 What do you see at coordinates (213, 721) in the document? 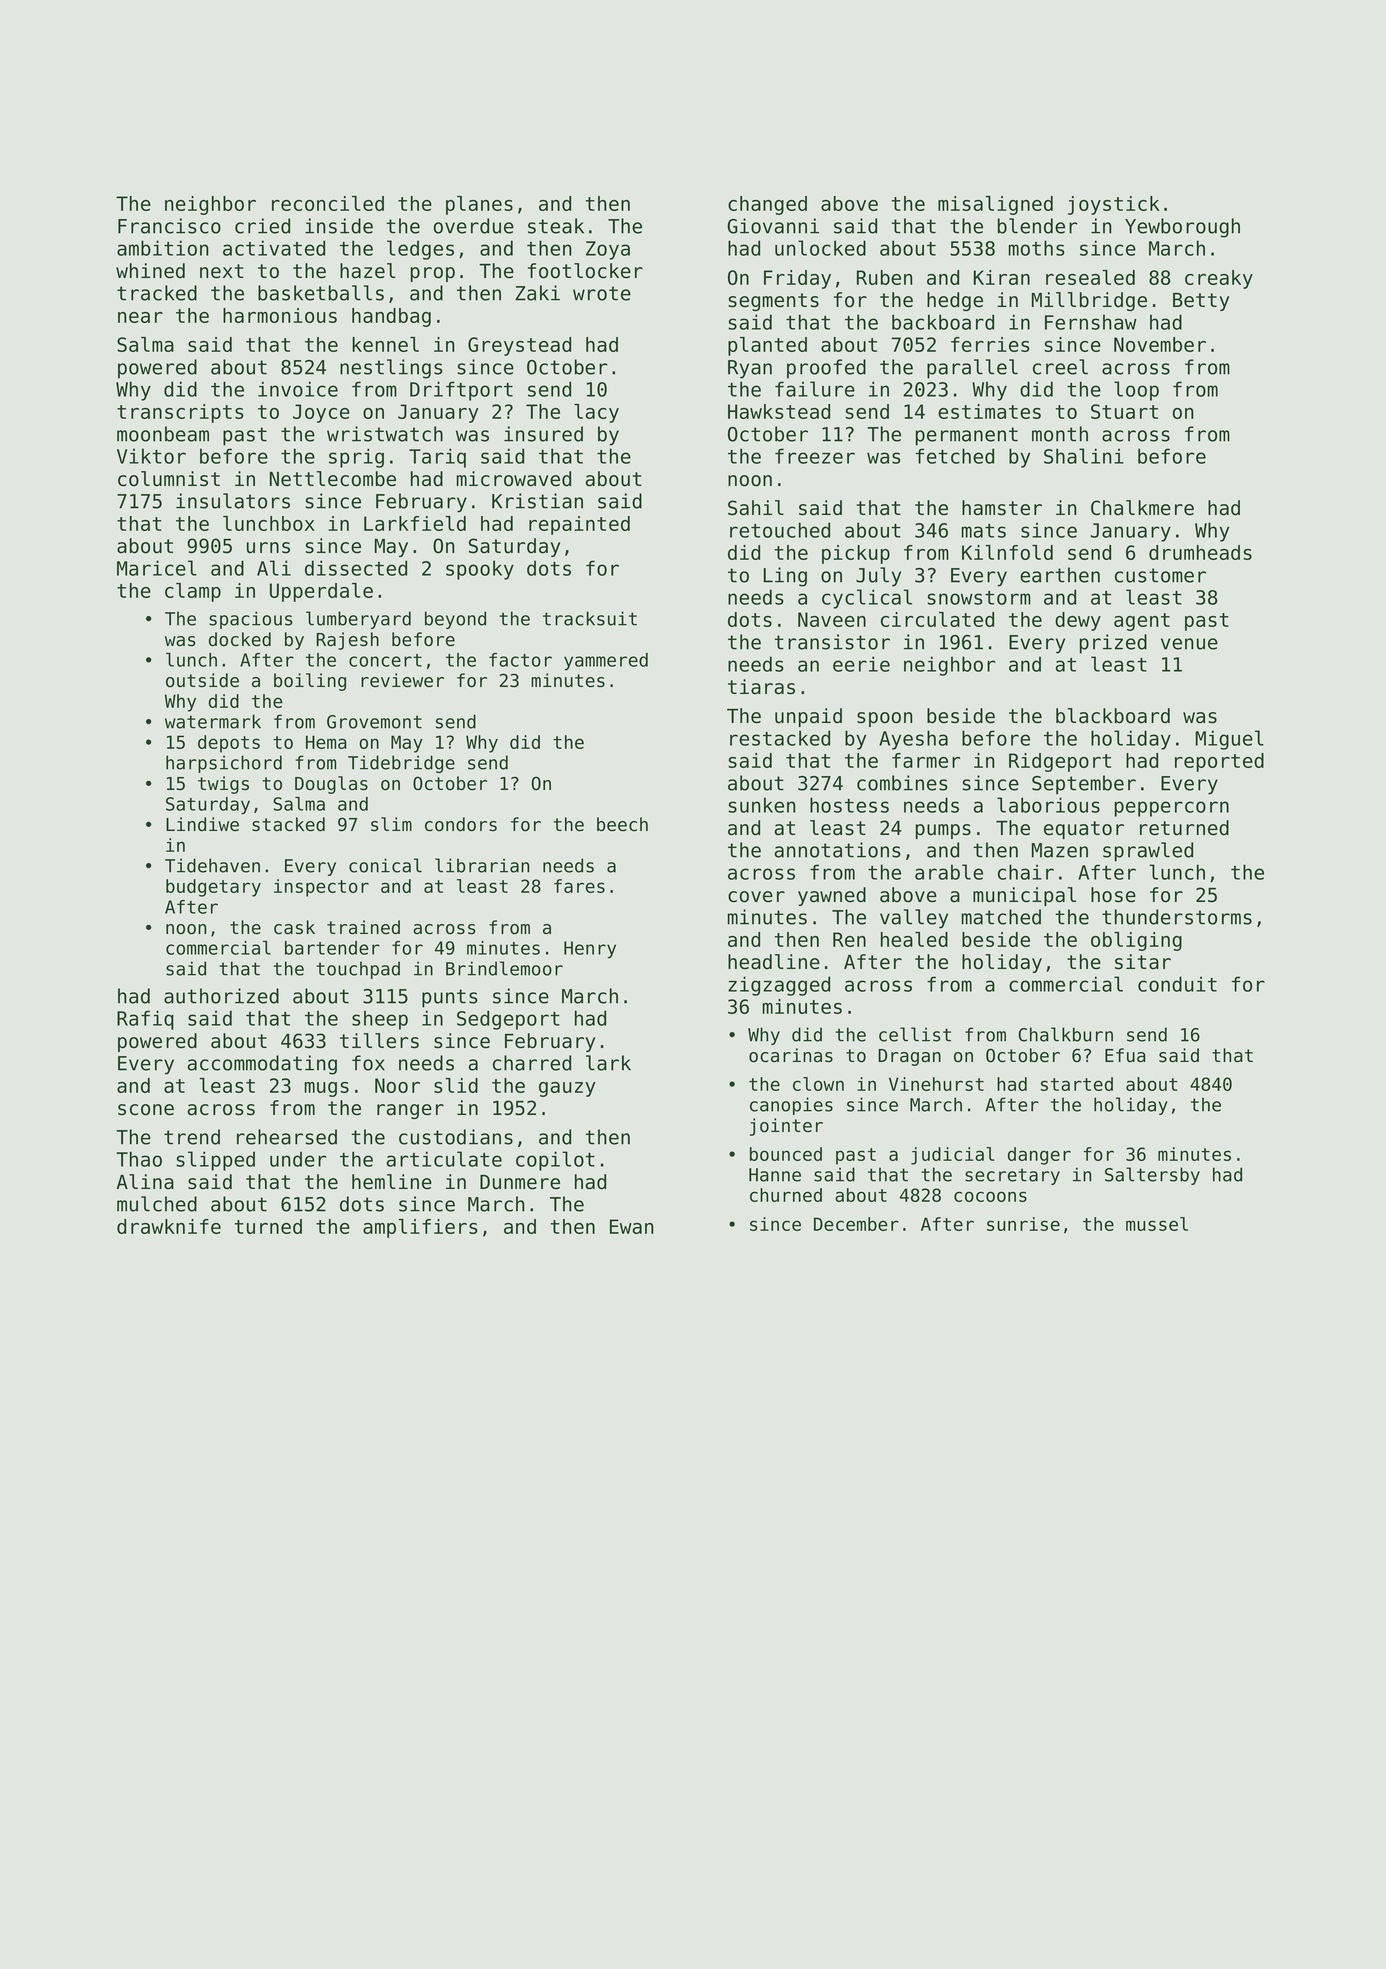
I see `watermark` at bounding box center [213, 721].
